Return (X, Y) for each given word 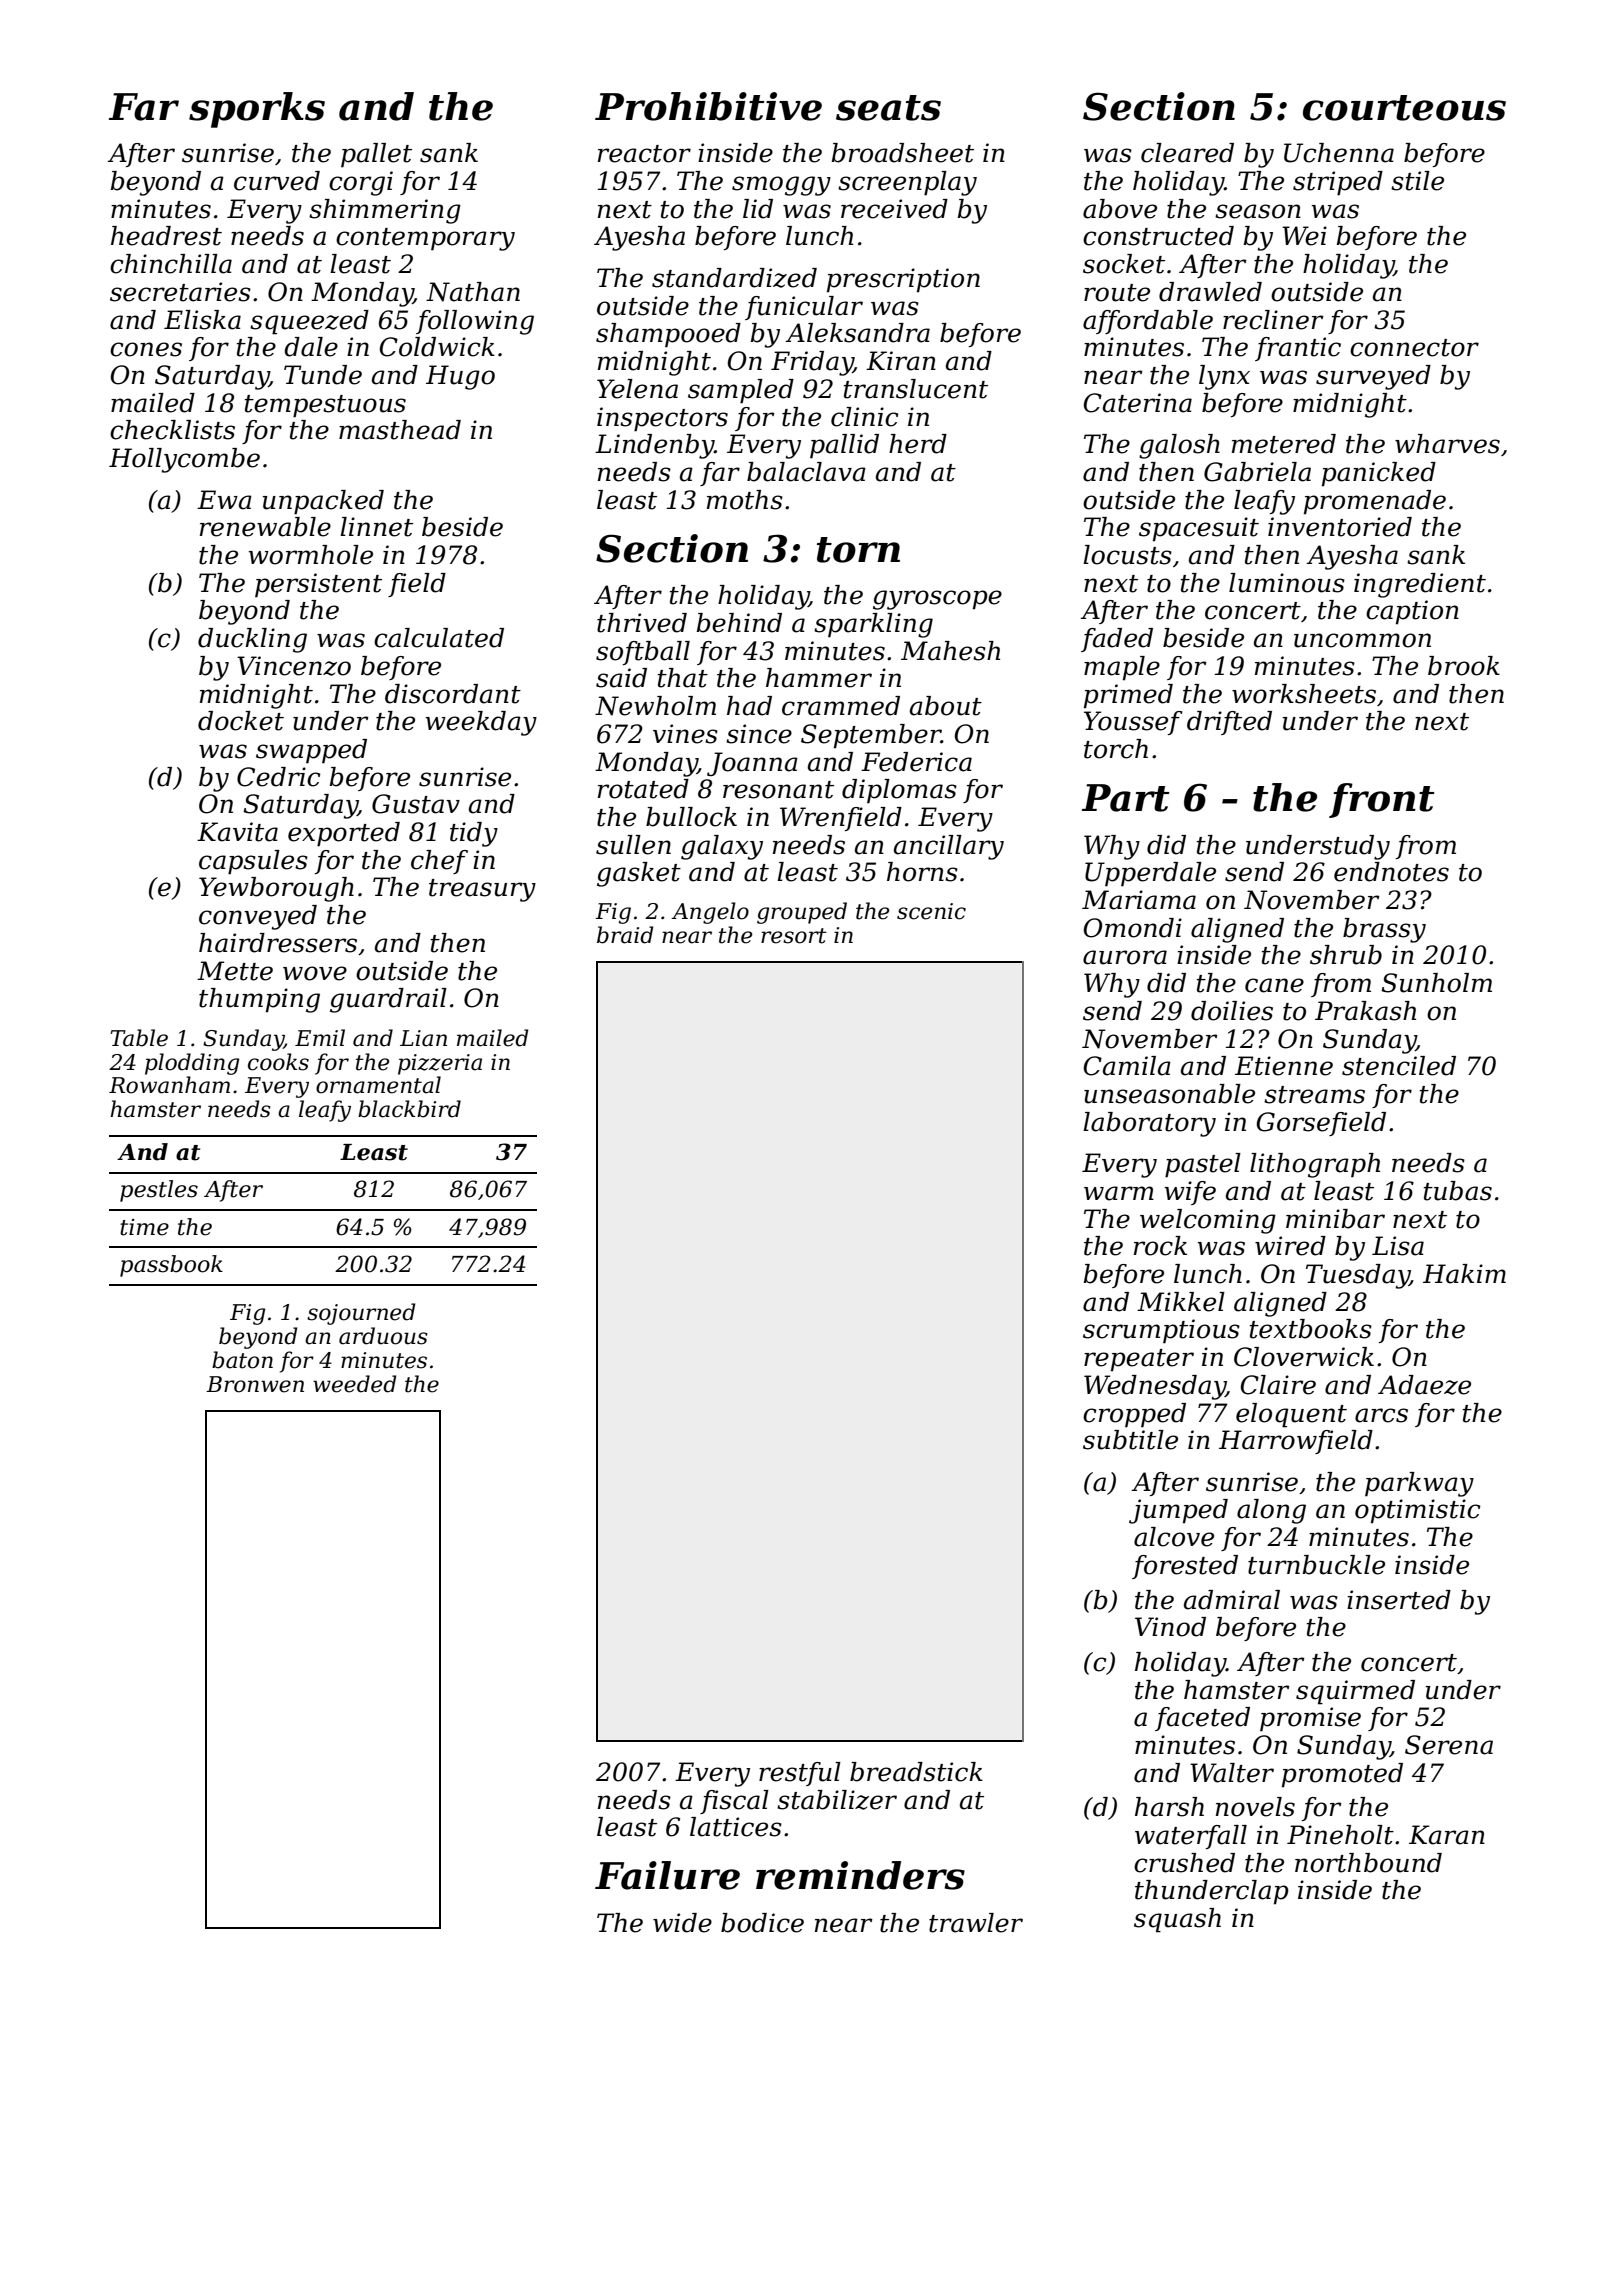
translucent (916, 389)
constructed (1158, 236)
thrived (642, 623)
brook (1464, 666)
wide (682, 1923)
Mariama (1139, 900)
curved (277, 181)
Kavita (237, 832)
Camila (1127, 1066)
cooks (278, 1062)
